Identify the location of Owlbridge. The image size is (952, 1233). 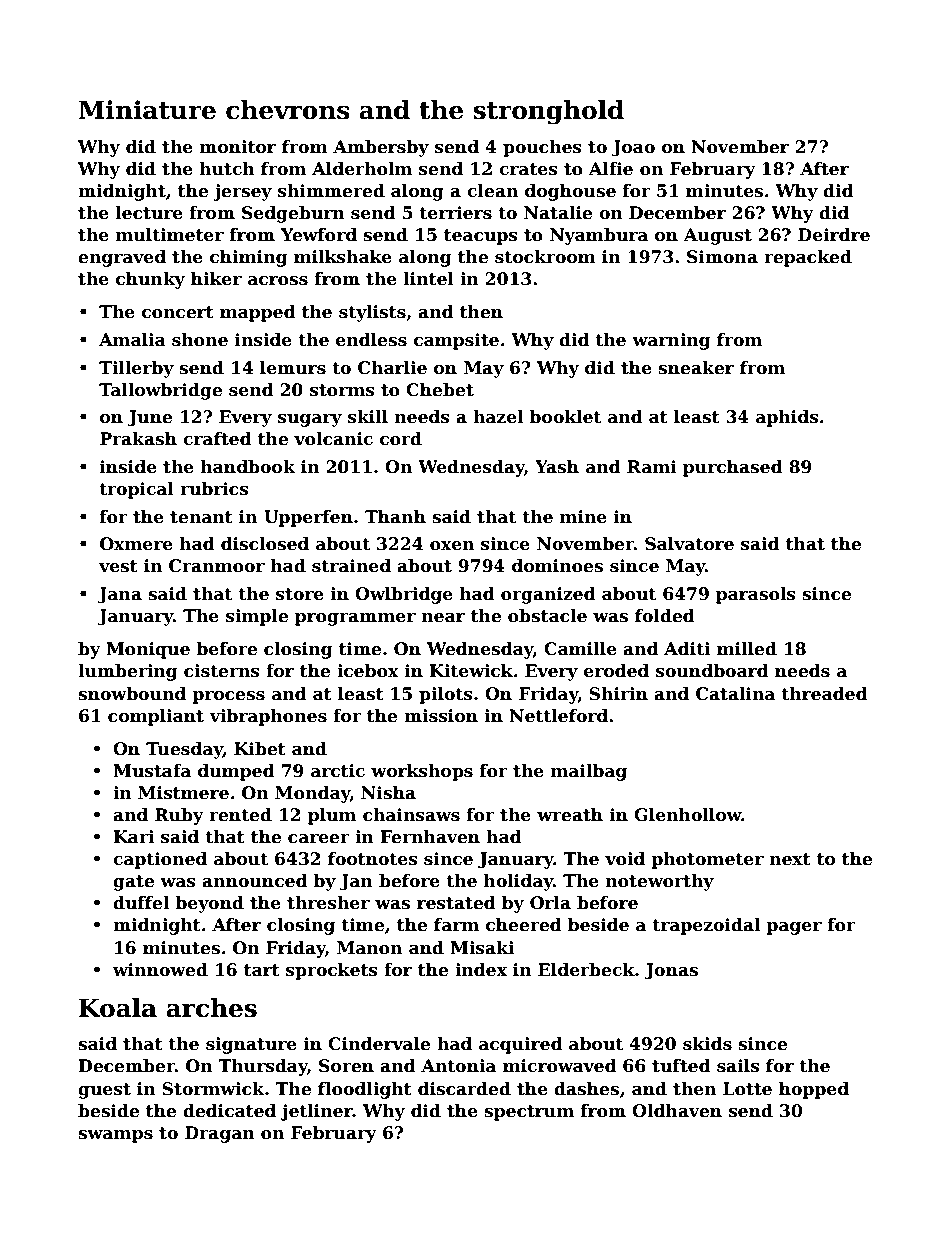
(404, 595).
